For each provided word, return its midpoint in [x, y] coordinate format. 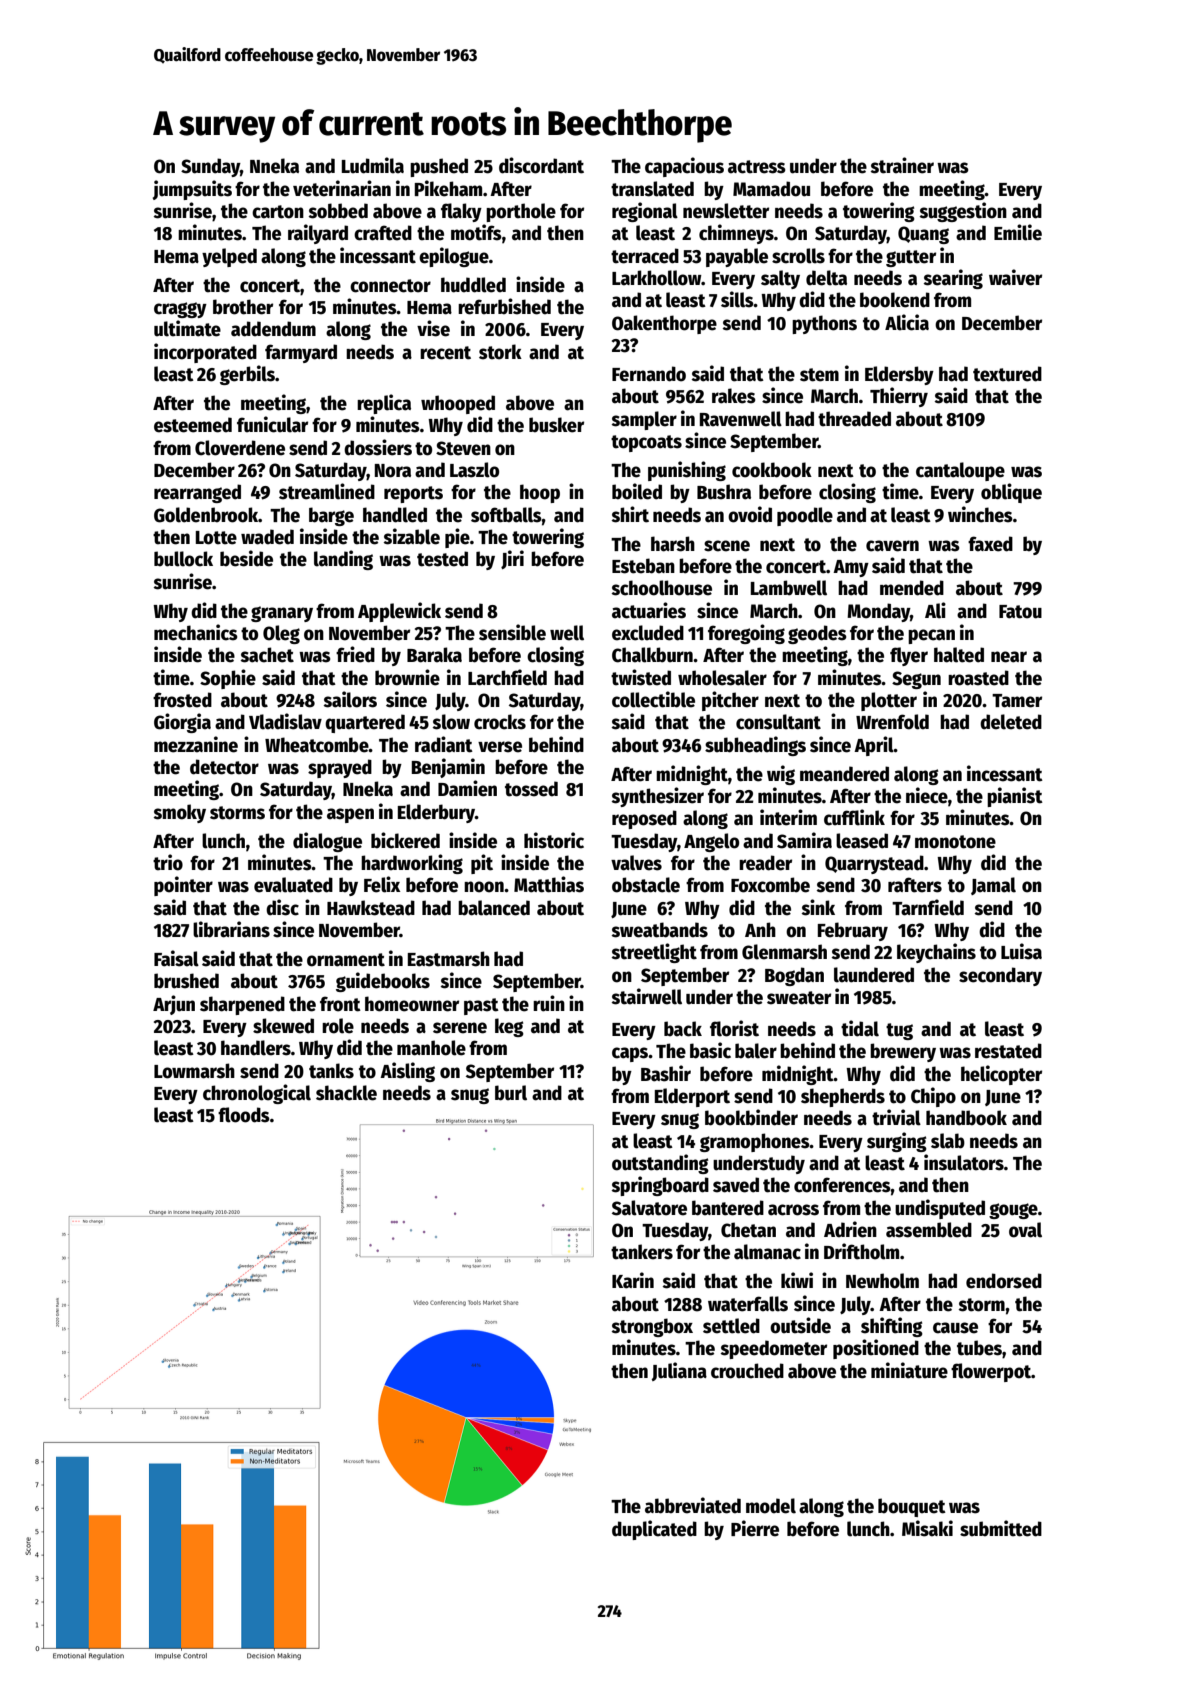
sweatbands [660, 930]
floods [244, 1115]
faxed [990, 544]
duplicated [654, 1530]
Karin [633, 1280]
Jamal [993, 886]
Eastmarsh [449, 959]
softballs [506, 515]
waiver [1015, 277]
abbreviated [693, 1505]
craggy [180, 310]
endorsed [1004, 1281]
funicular [272, 424]
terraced [645, 256]
